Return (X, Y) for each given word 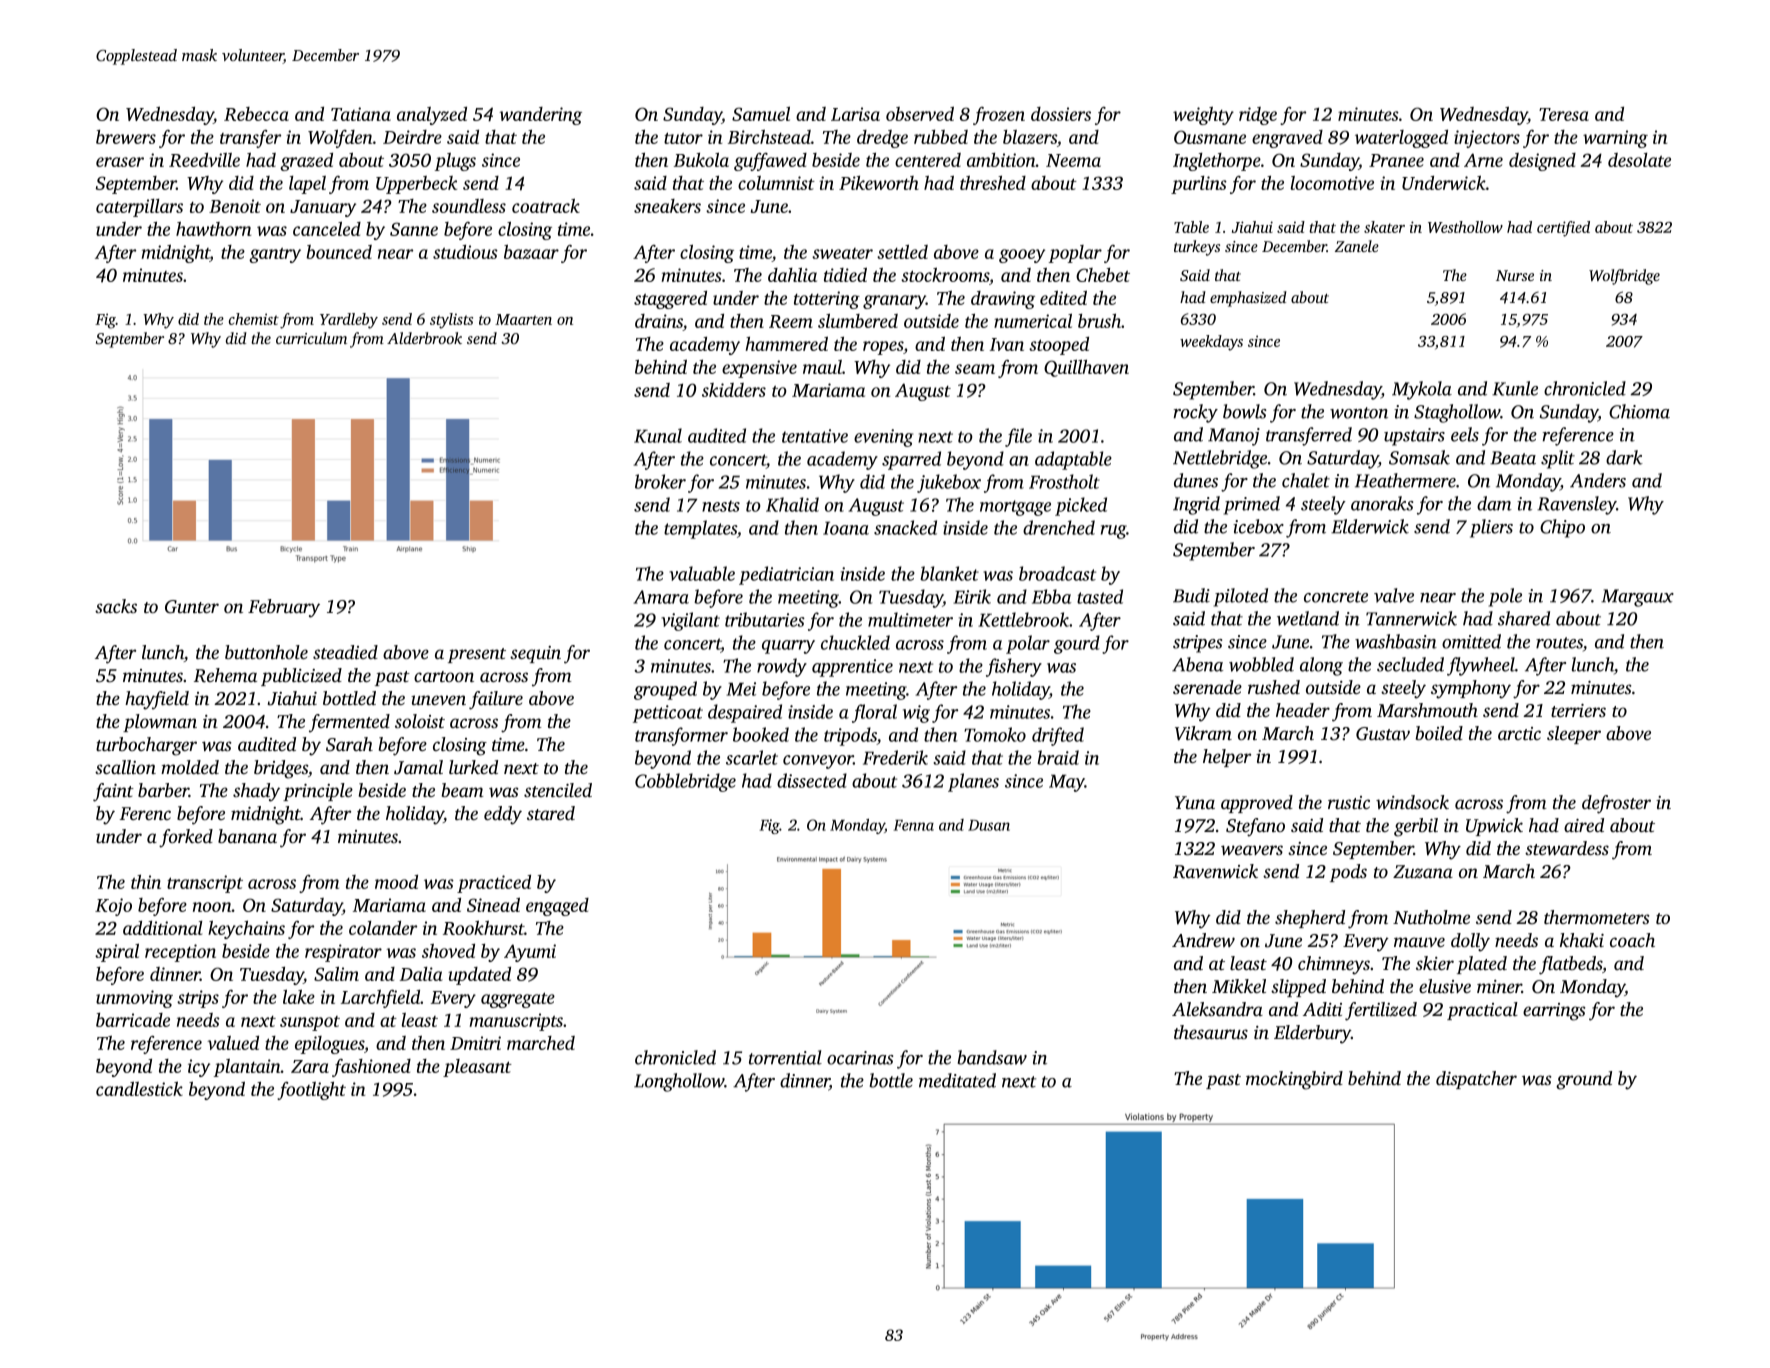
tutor (683, 138)
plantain (247, 1068)
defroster (1616, 804)
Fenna (914, 825)
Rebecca (256, 114)
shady (256, 792)
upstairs (1414, 437)
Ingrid (1196, 505)
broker (660, 481)
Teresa (1564, 114)
